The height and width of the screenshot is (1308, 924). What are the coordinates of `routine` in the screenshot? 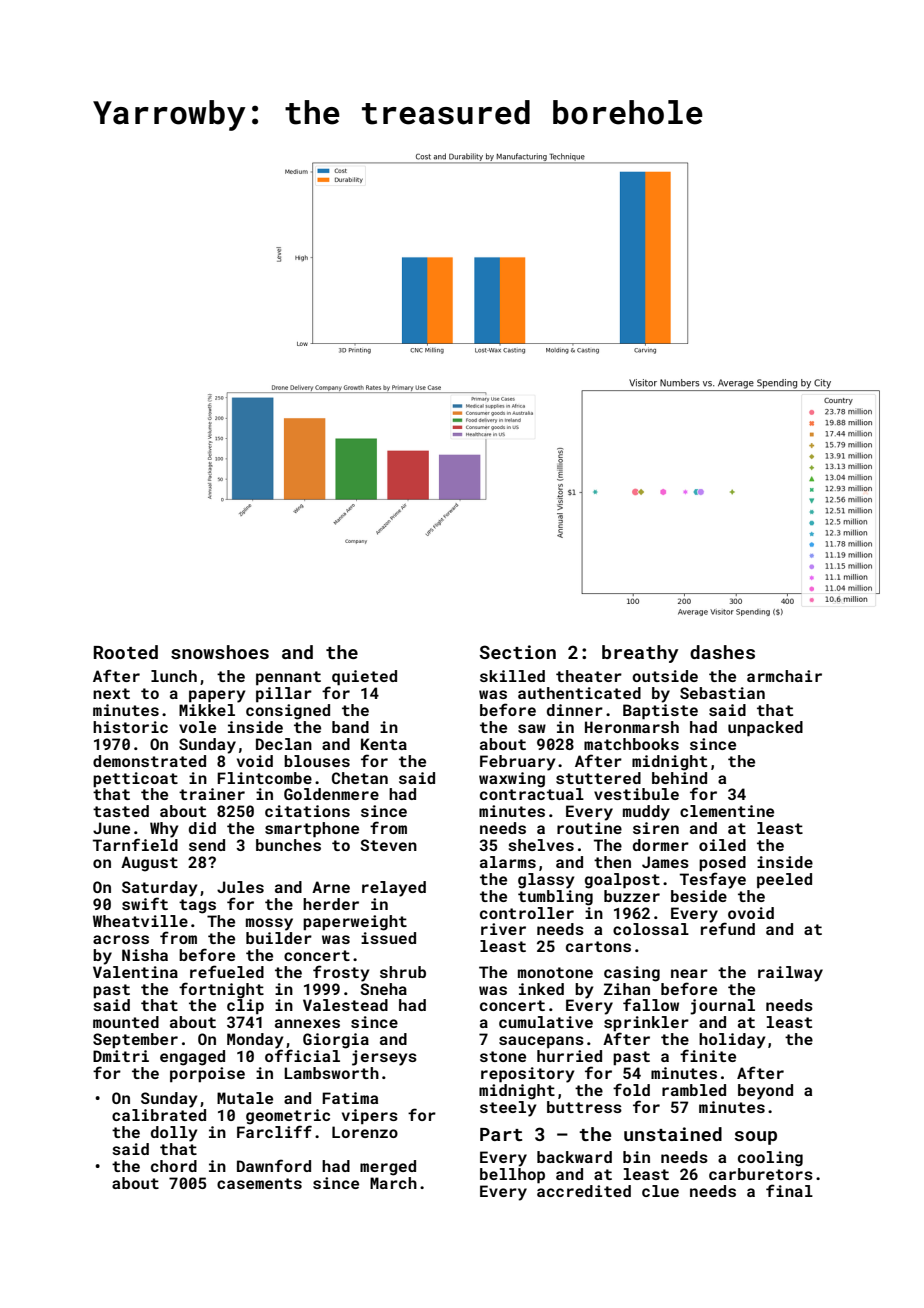 It's located at (589, 828).
